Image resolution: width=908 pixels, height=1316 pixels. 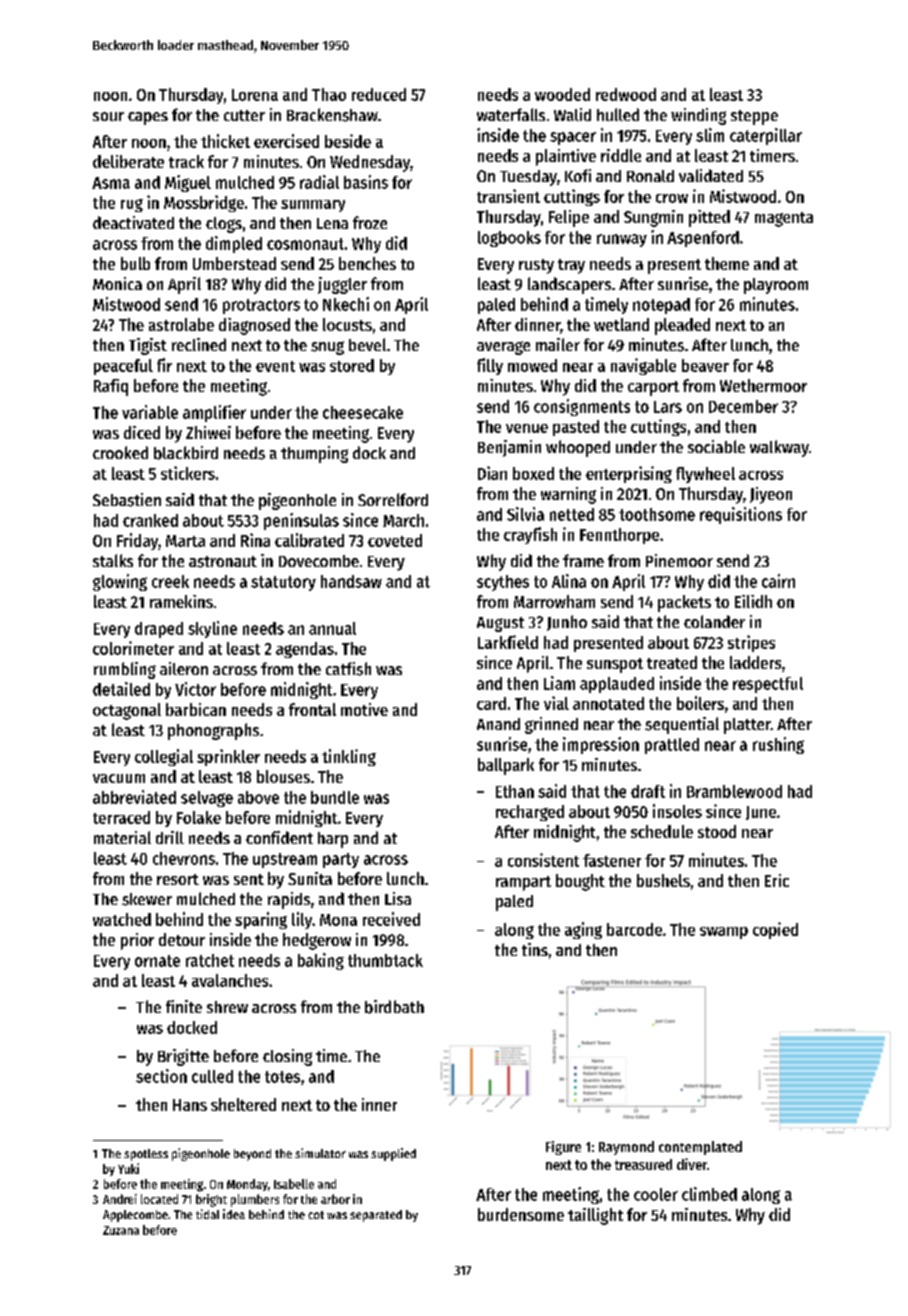 What do you see at coordinates (159, 1199) in the screenshot?
I see `located` at bounding box center [159, 1199].
